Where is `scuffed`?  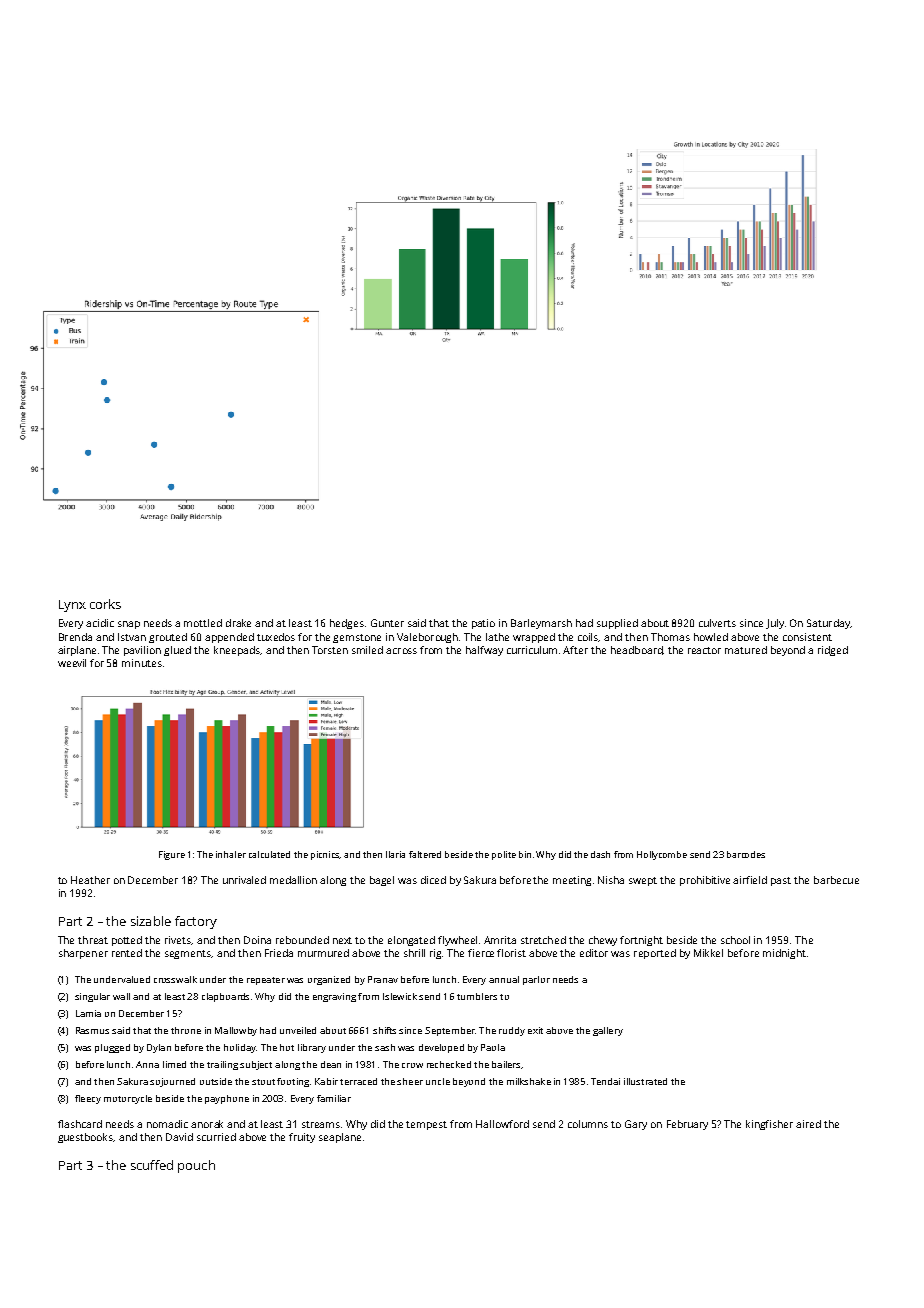 scuffed is located at coordinates (152, 1165).
